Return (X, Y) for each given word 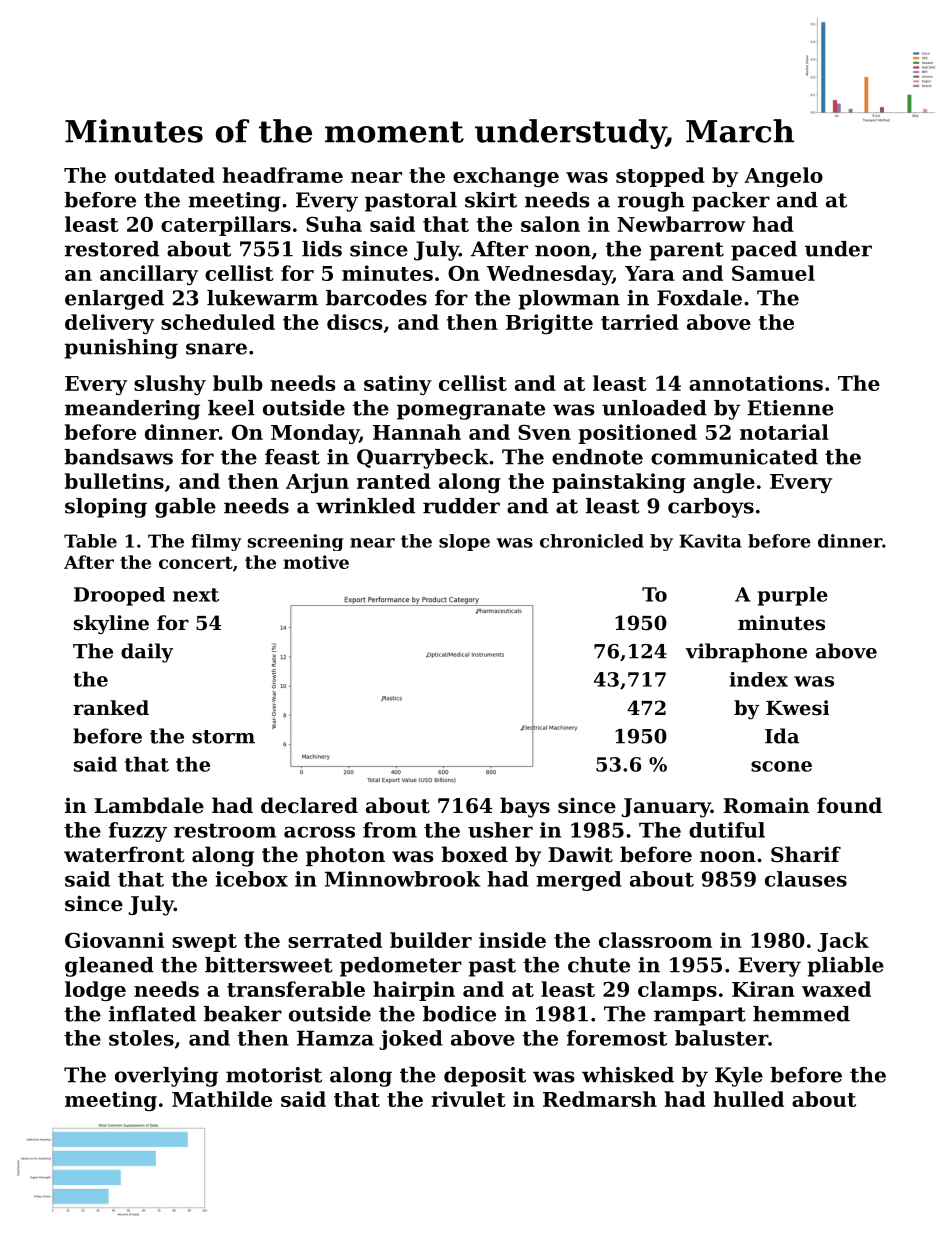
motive (316, 562)
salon (550, 224)
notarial (784, 432)
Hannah (417, 432)
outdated (165, 175)
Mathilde (222, 1099)
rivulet (468, 1099)
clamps (677, 991)
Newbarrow (681, 224)
